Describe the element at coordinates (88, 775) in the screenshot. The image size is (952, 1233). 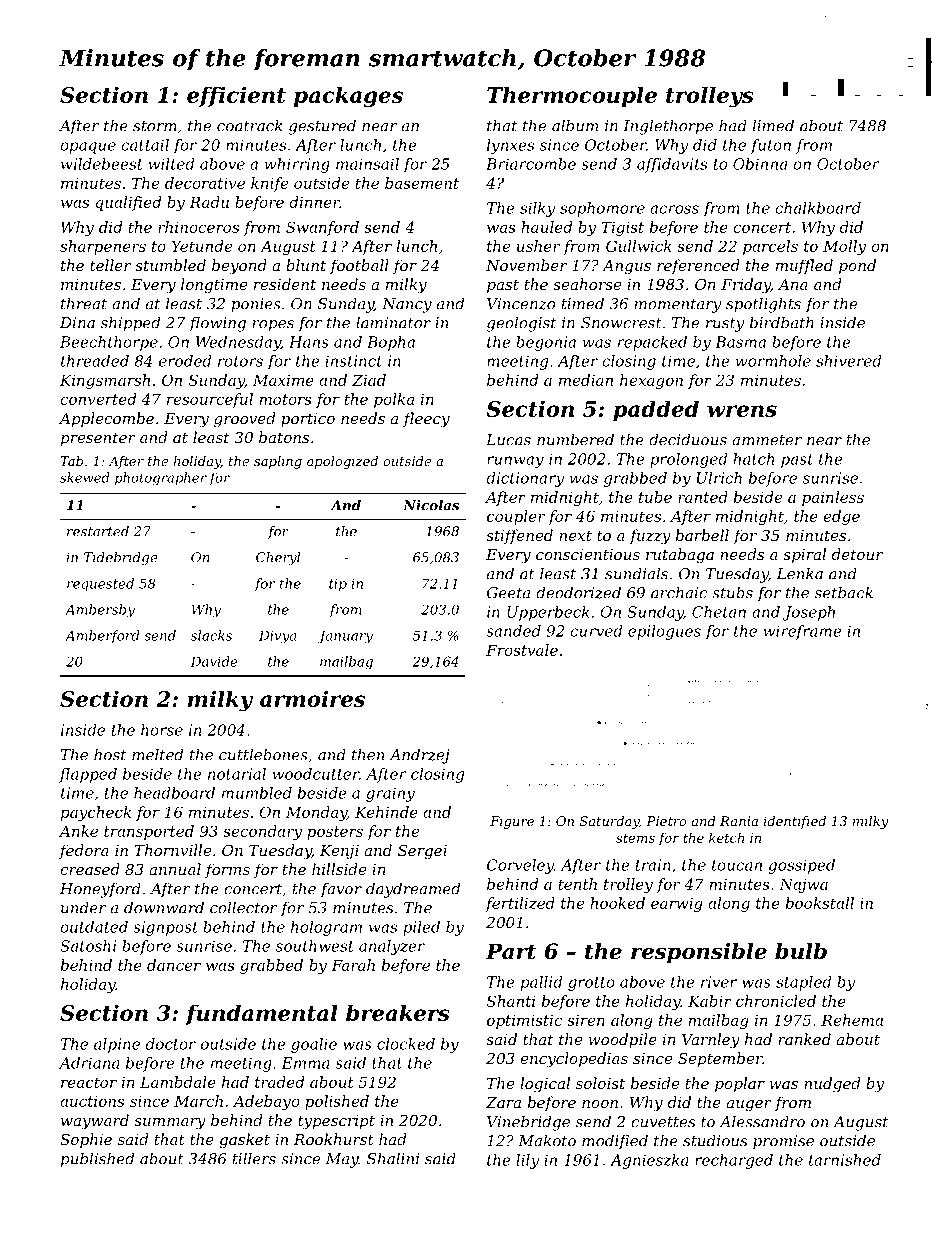
I see `flapped` at that location.
